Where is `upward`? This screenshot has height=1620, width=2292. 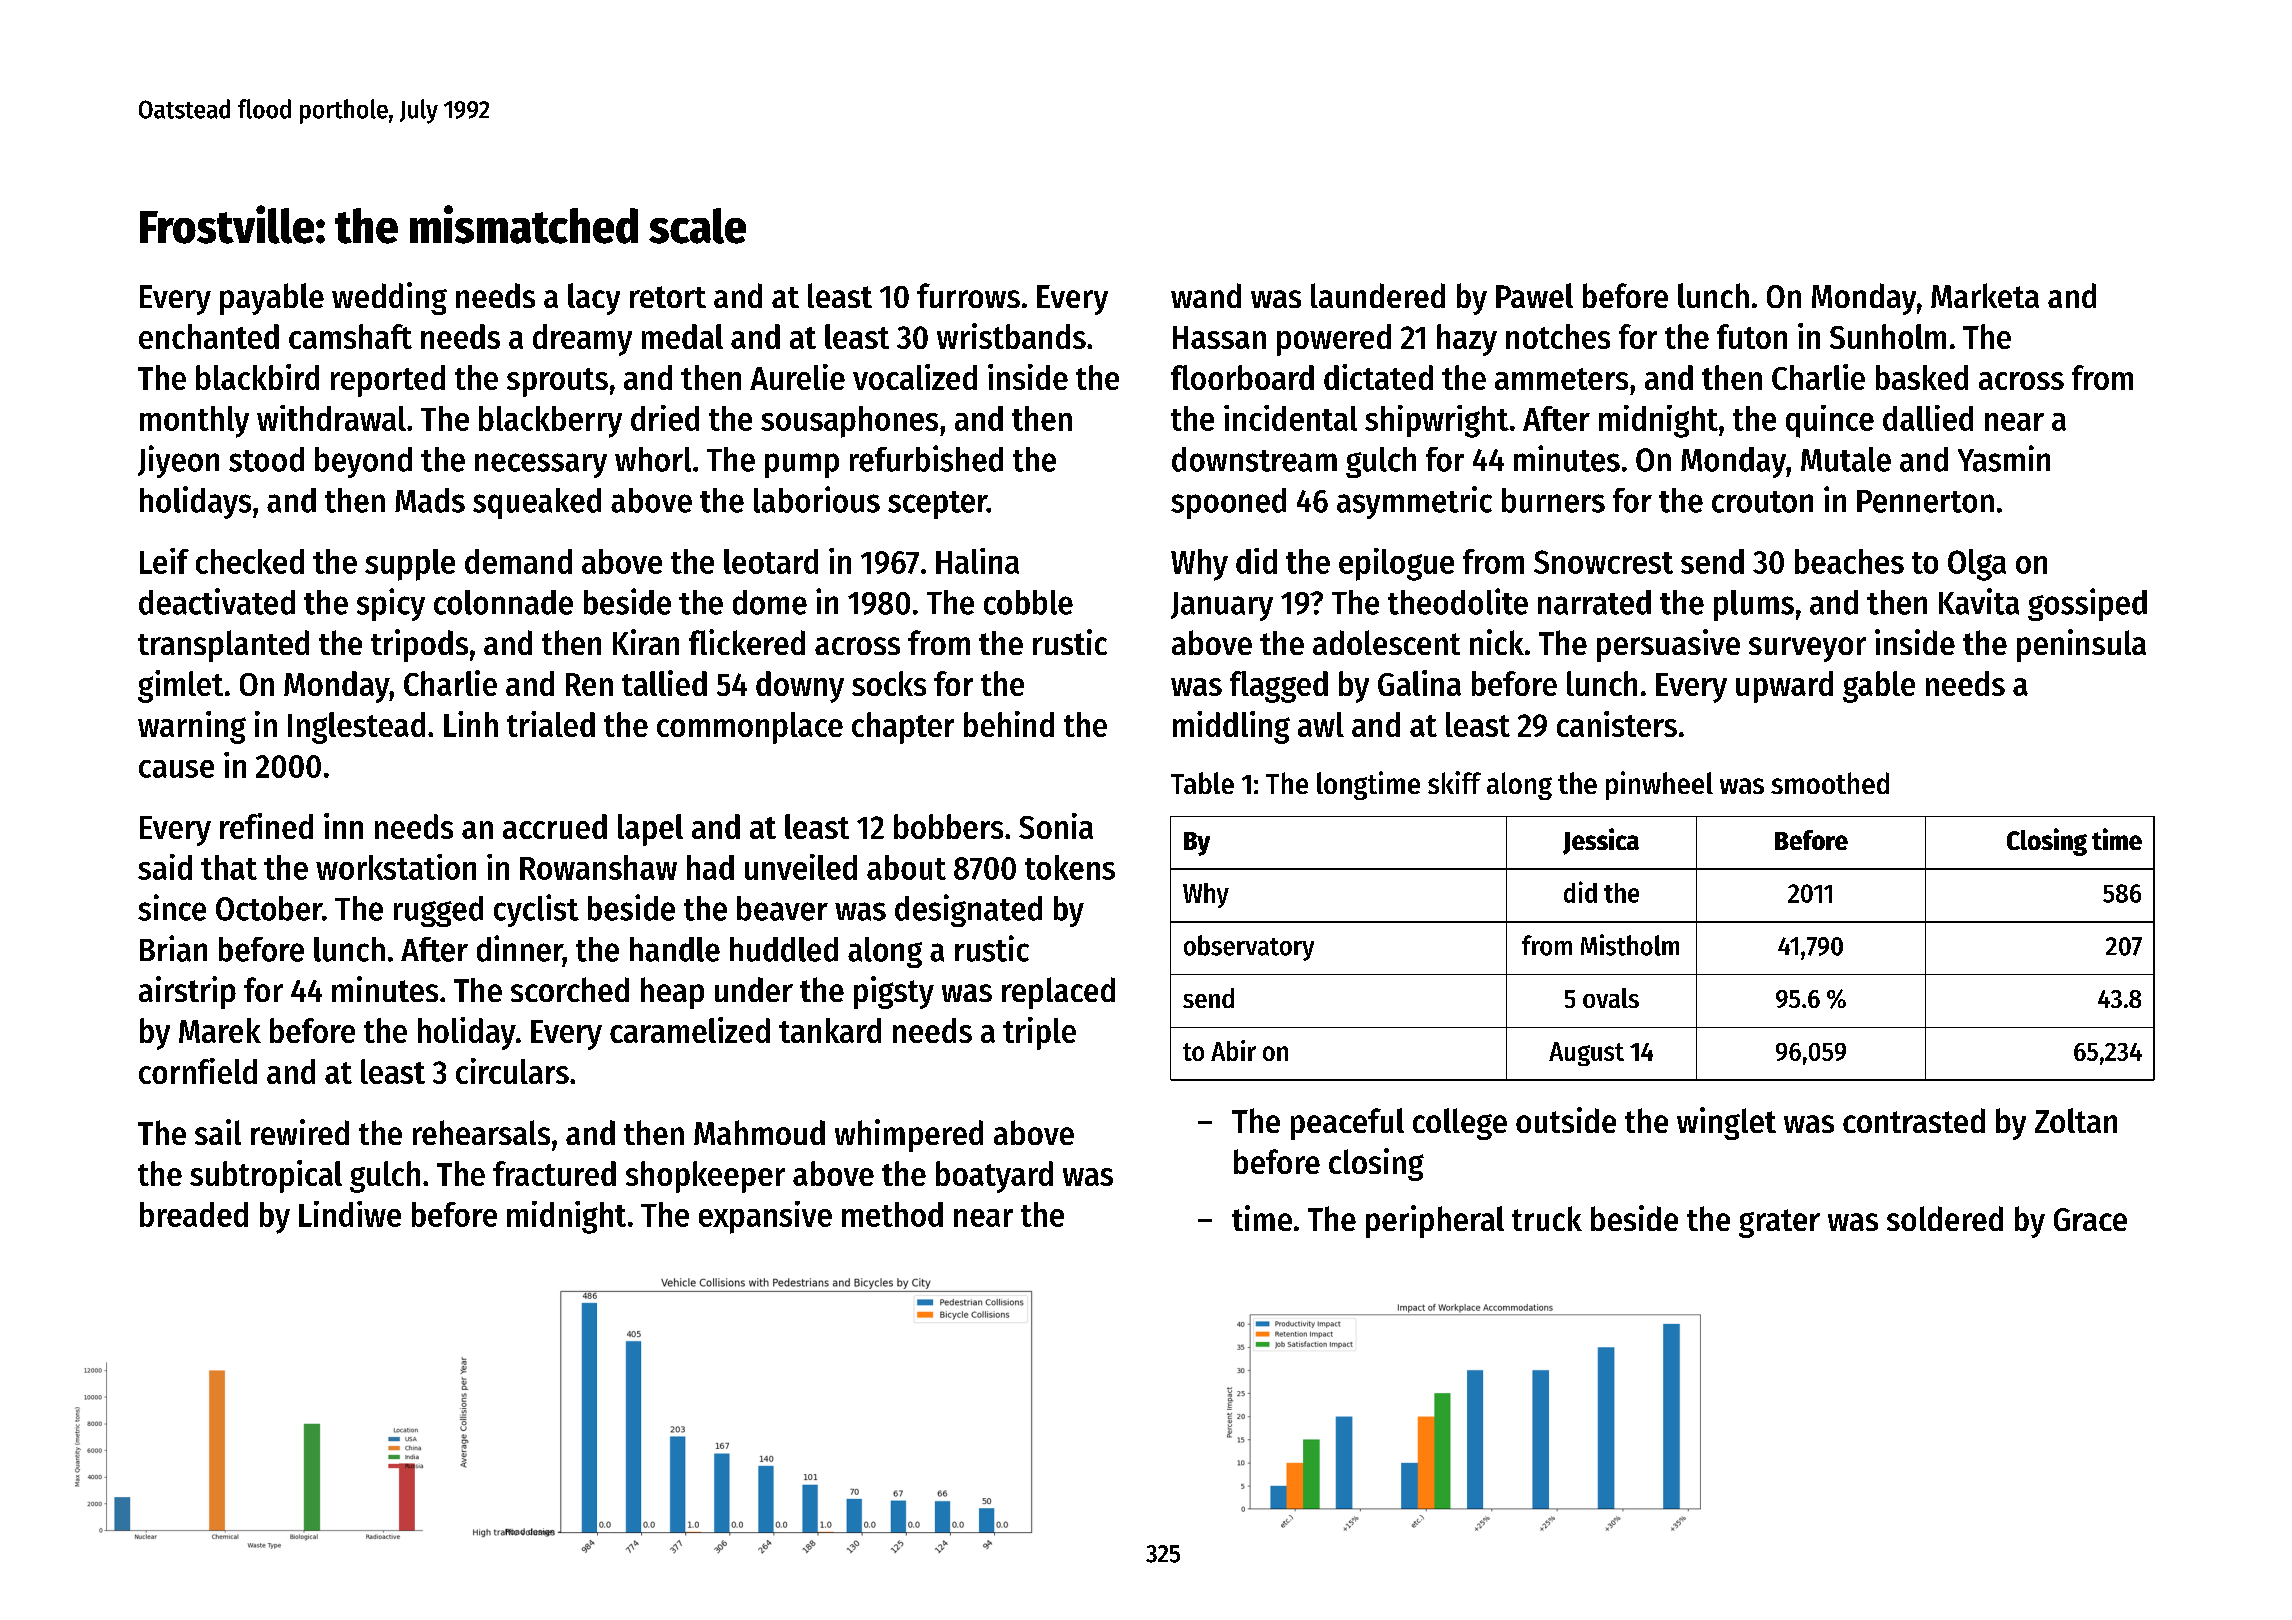 upward is located at coordinates (1784, 687).
